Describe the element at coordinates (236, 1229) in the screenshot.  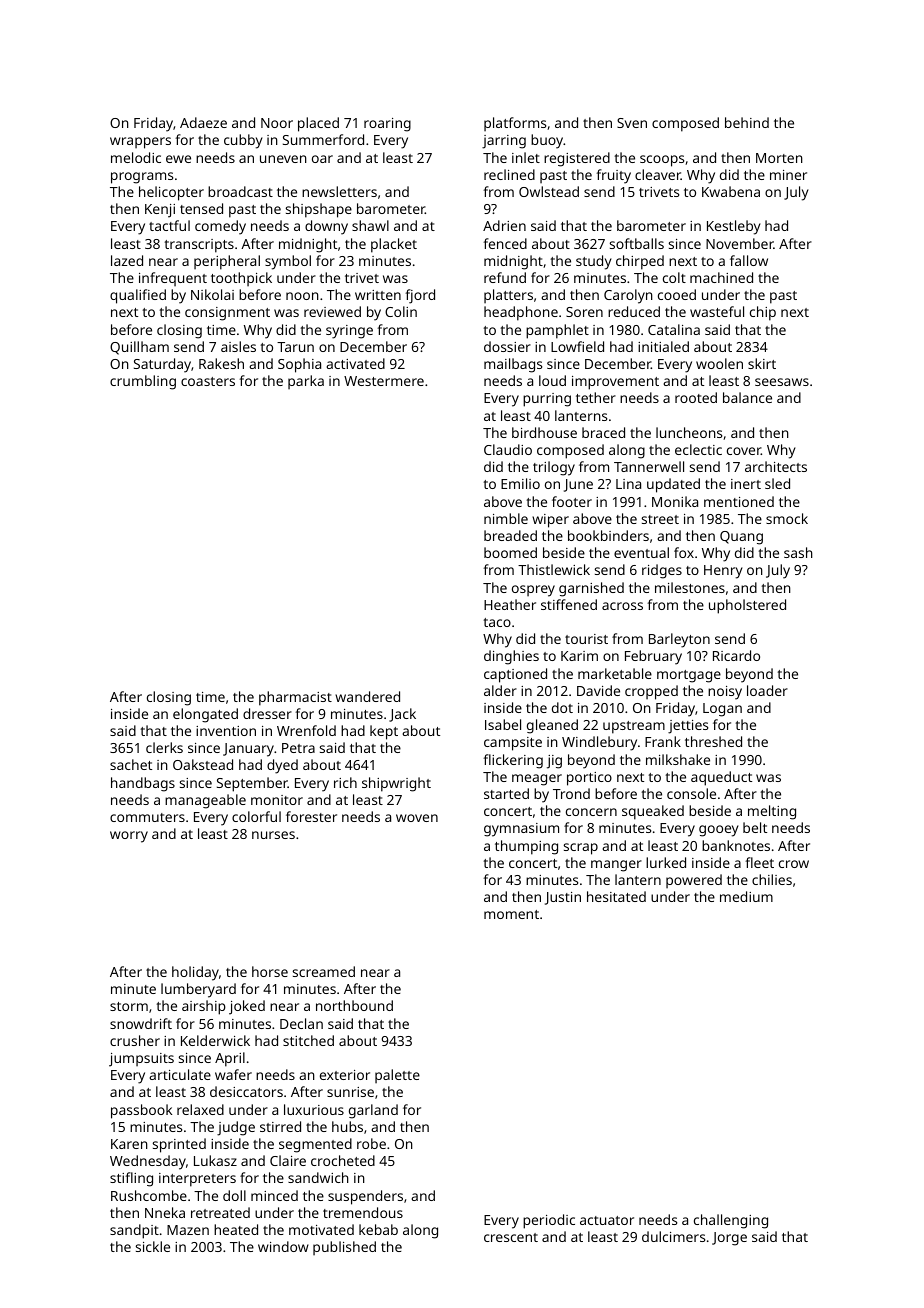
I see `heated` at that location.
